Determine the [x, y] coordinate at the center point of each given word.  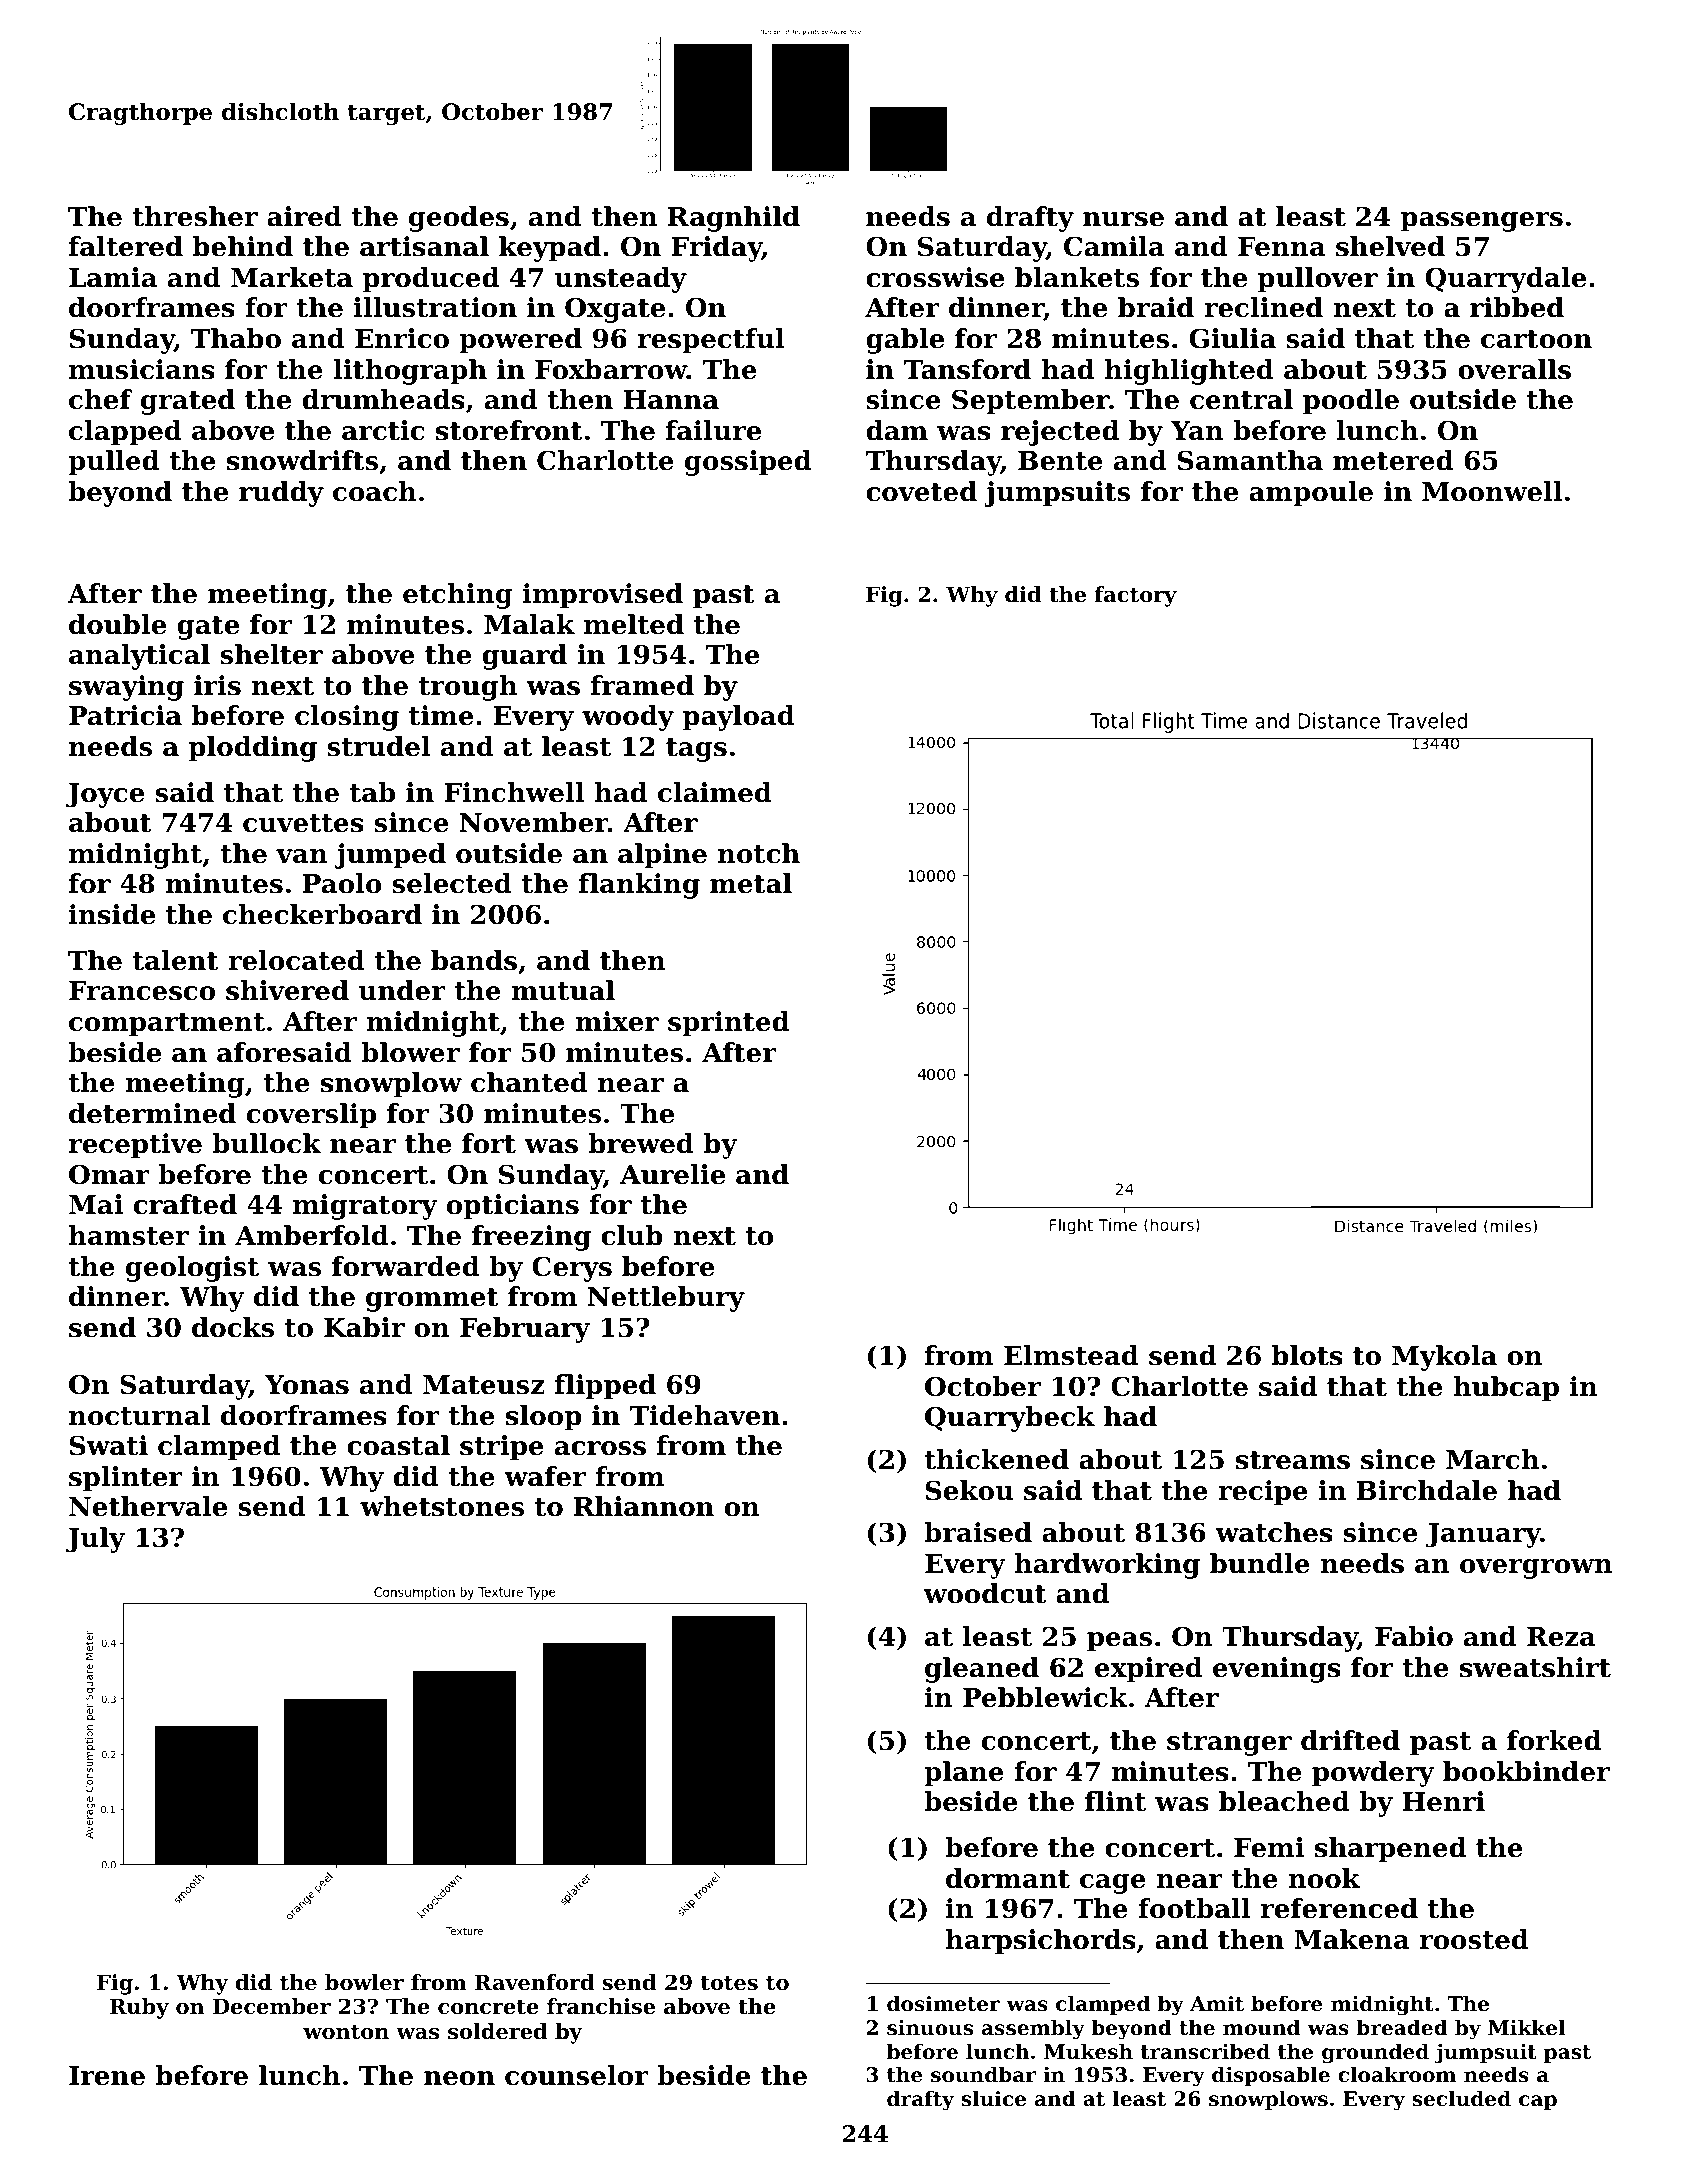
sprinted [728, 1024]
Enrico [402, 338]
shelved [1390, 246]
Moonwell [1492, 491]
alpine [662, 856]
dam [897, 430]
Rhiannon [644, 1506]
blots [1307, 1355]
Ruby [139, 2008]
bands [474, 960]
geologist [192, 1269]
